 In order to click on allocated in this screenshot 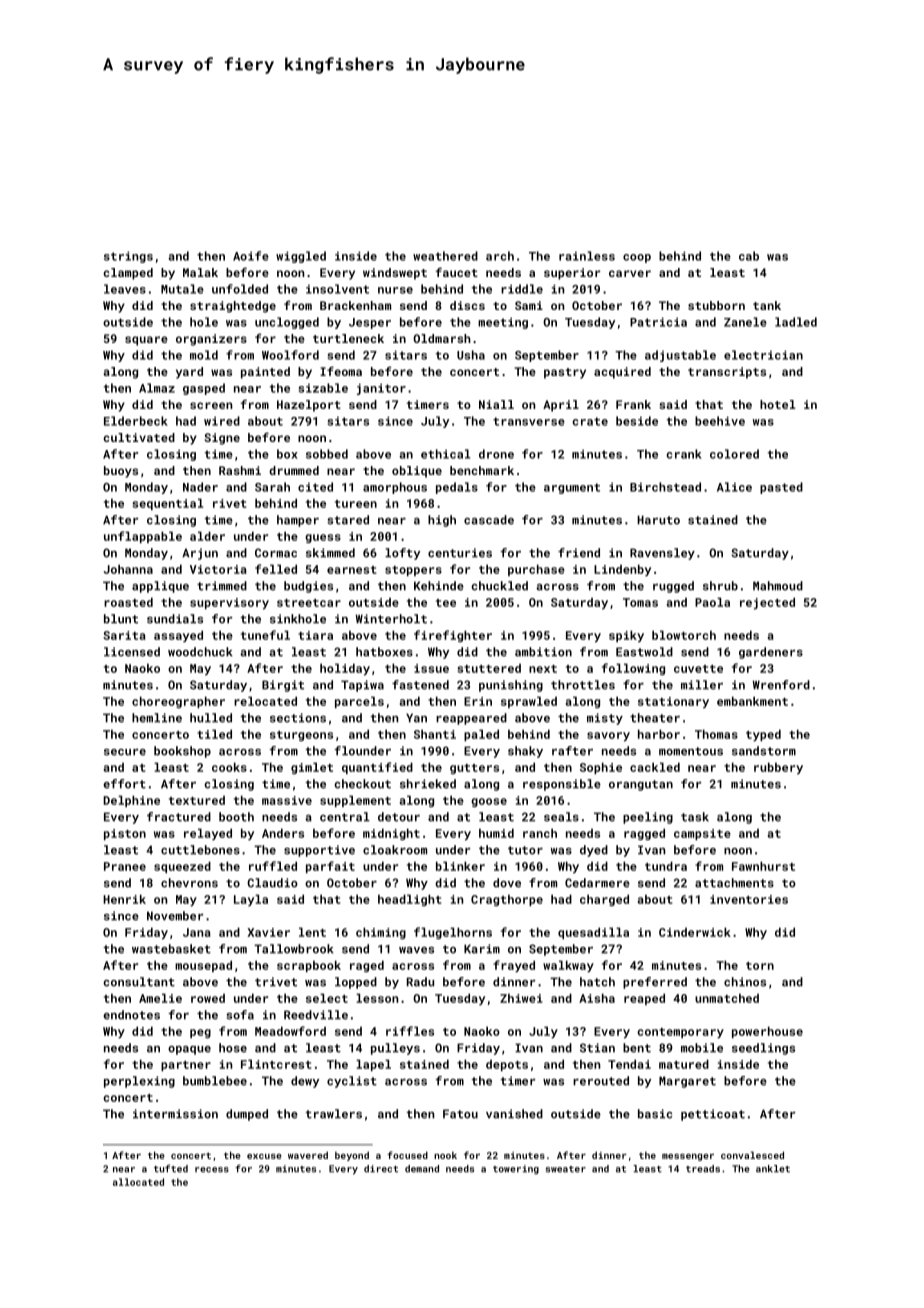, I will do `click(138, 1182)`.
